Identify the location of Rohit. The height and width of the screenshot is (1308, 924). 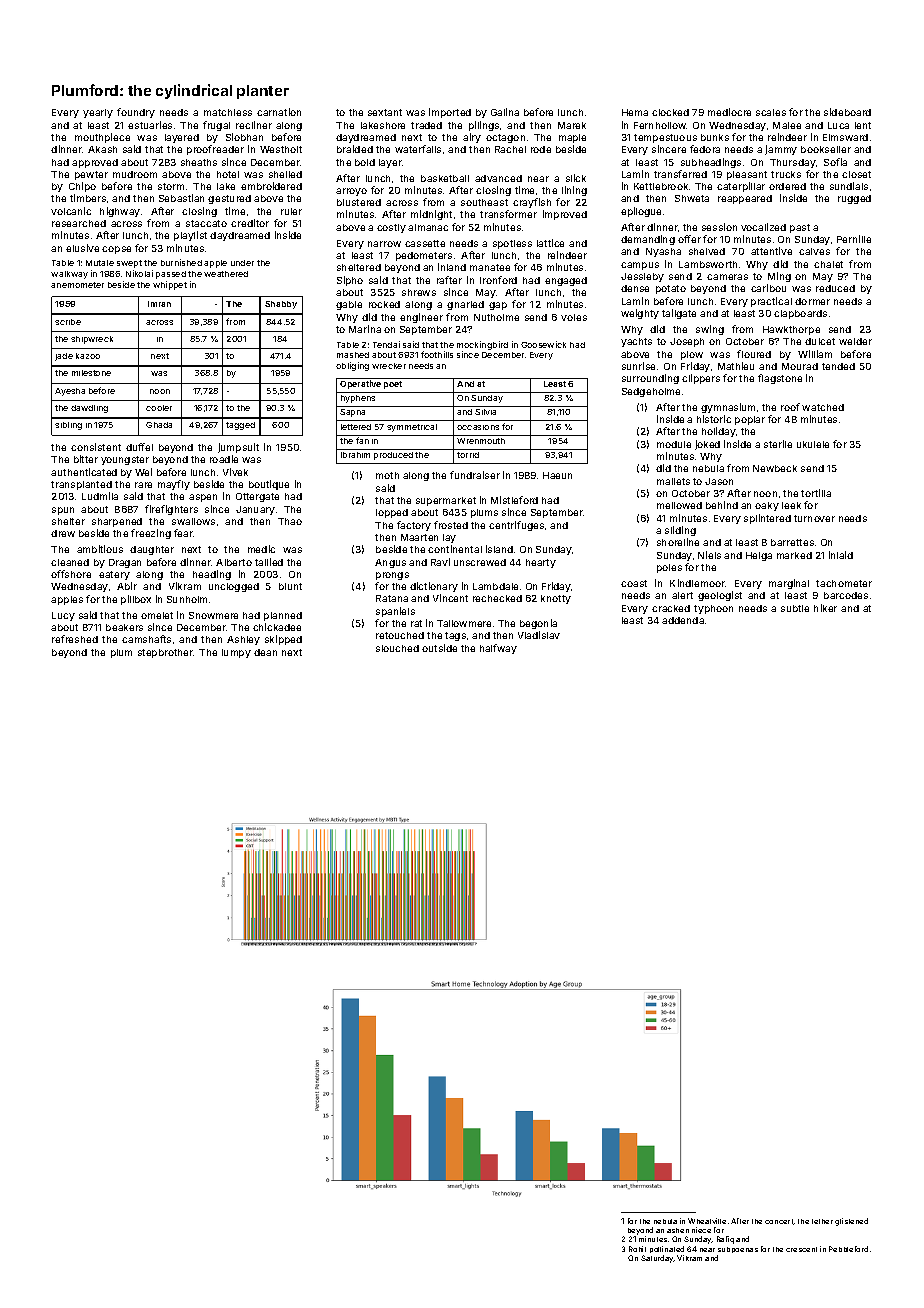
(637, 1249).
